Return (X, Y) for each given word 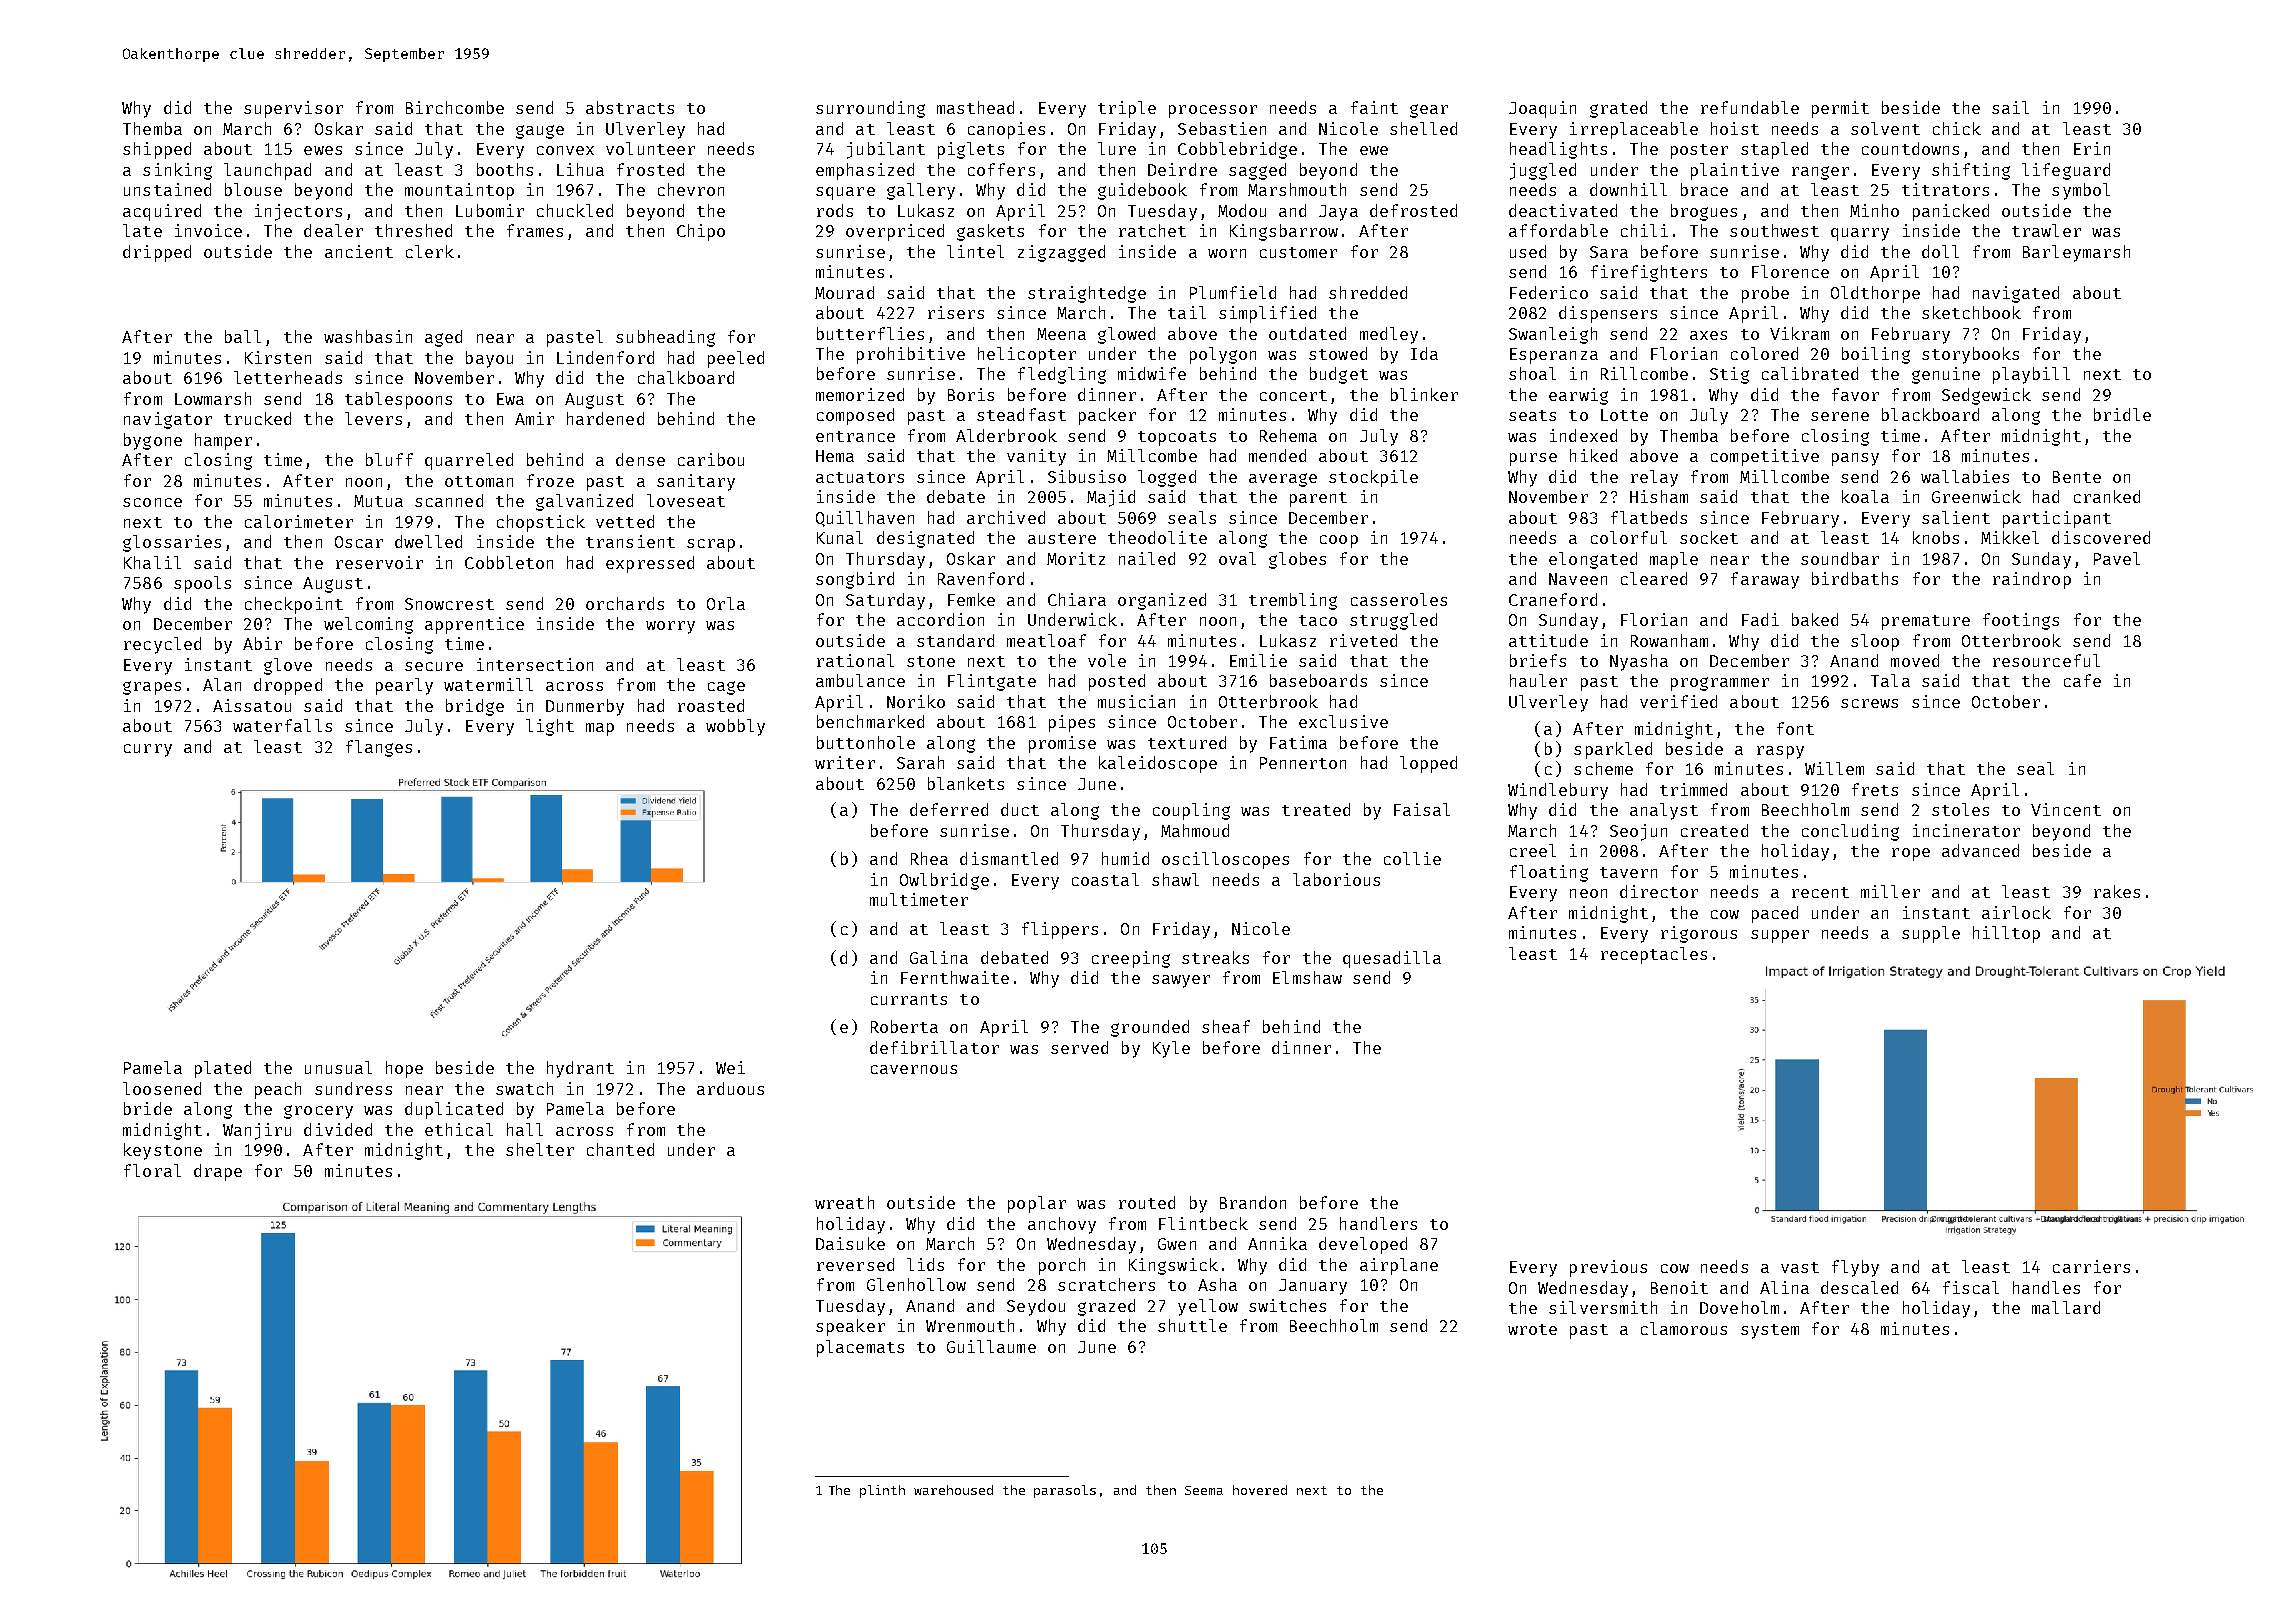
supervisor (293, 109)
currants (909, 999)
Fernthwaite (955, 977)
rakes (2117, 891)
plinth (882, 1491)
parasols (1065, 1491)
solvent (1885, 128)
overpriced (895, 232)
